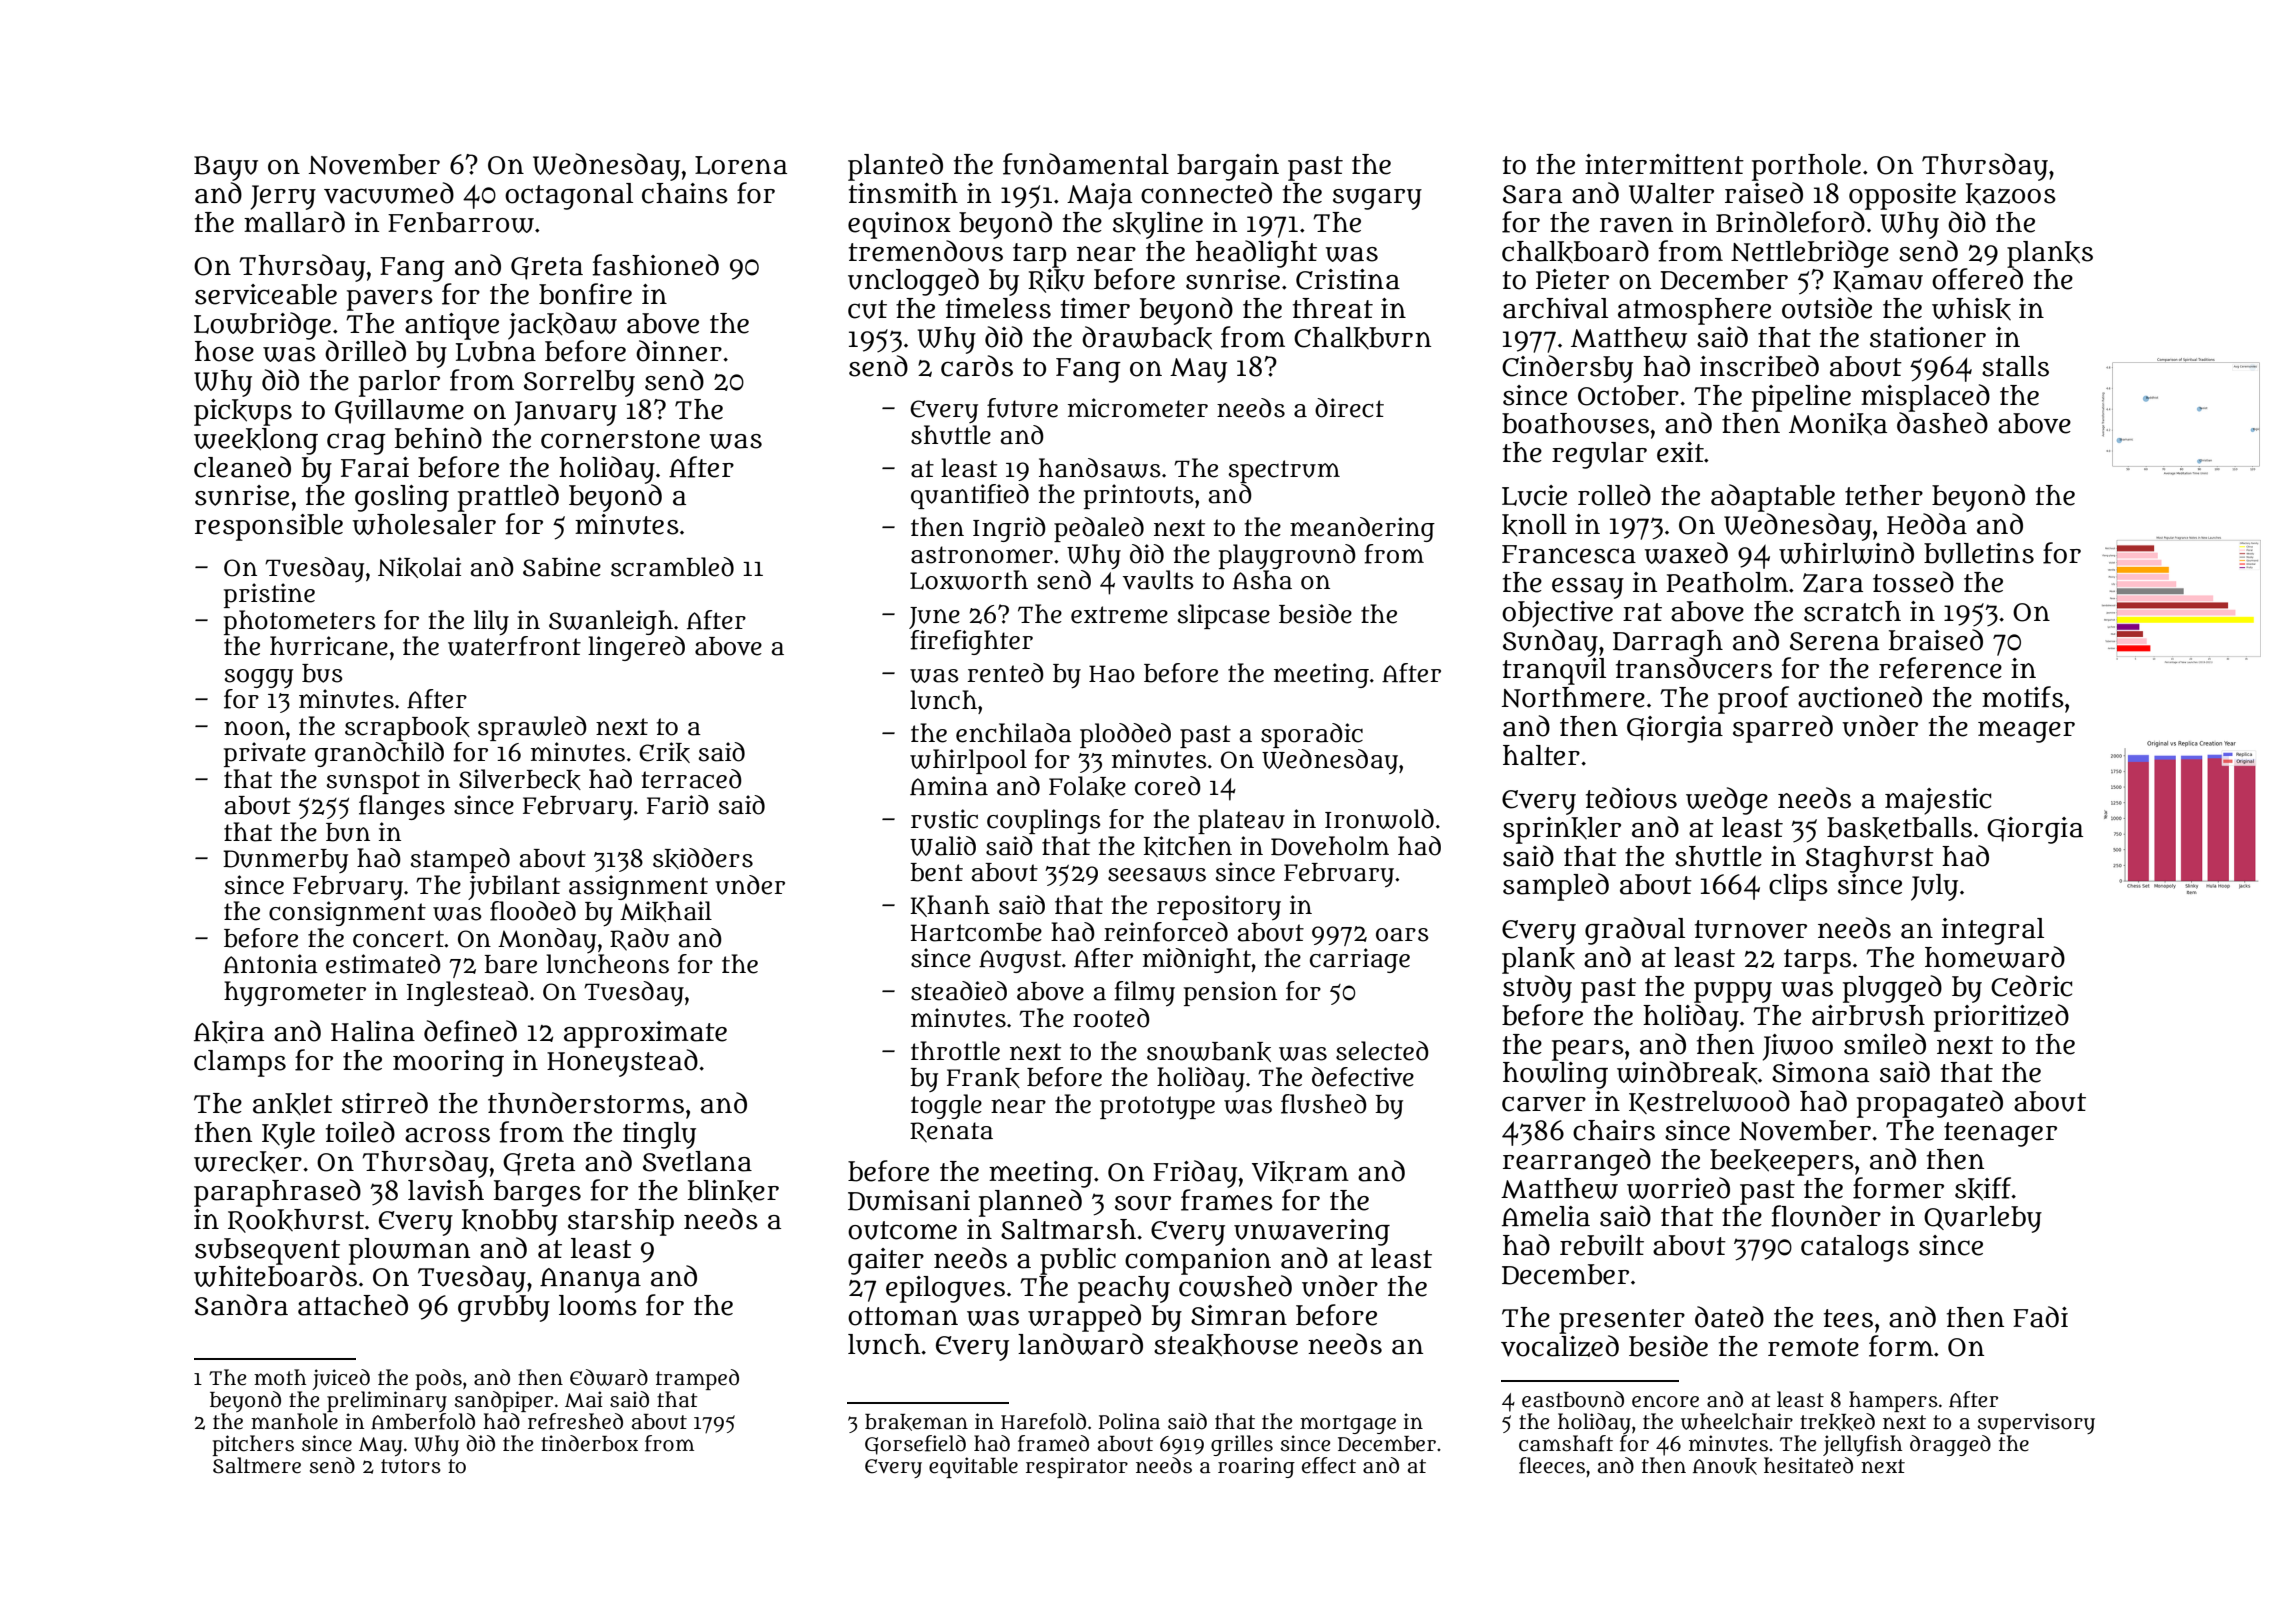 Image resolution: width=2292 pixels, height=1620 pixels. Describe the element at coordinates (867, 309) in the screenshot. I see `cut` at that location.
